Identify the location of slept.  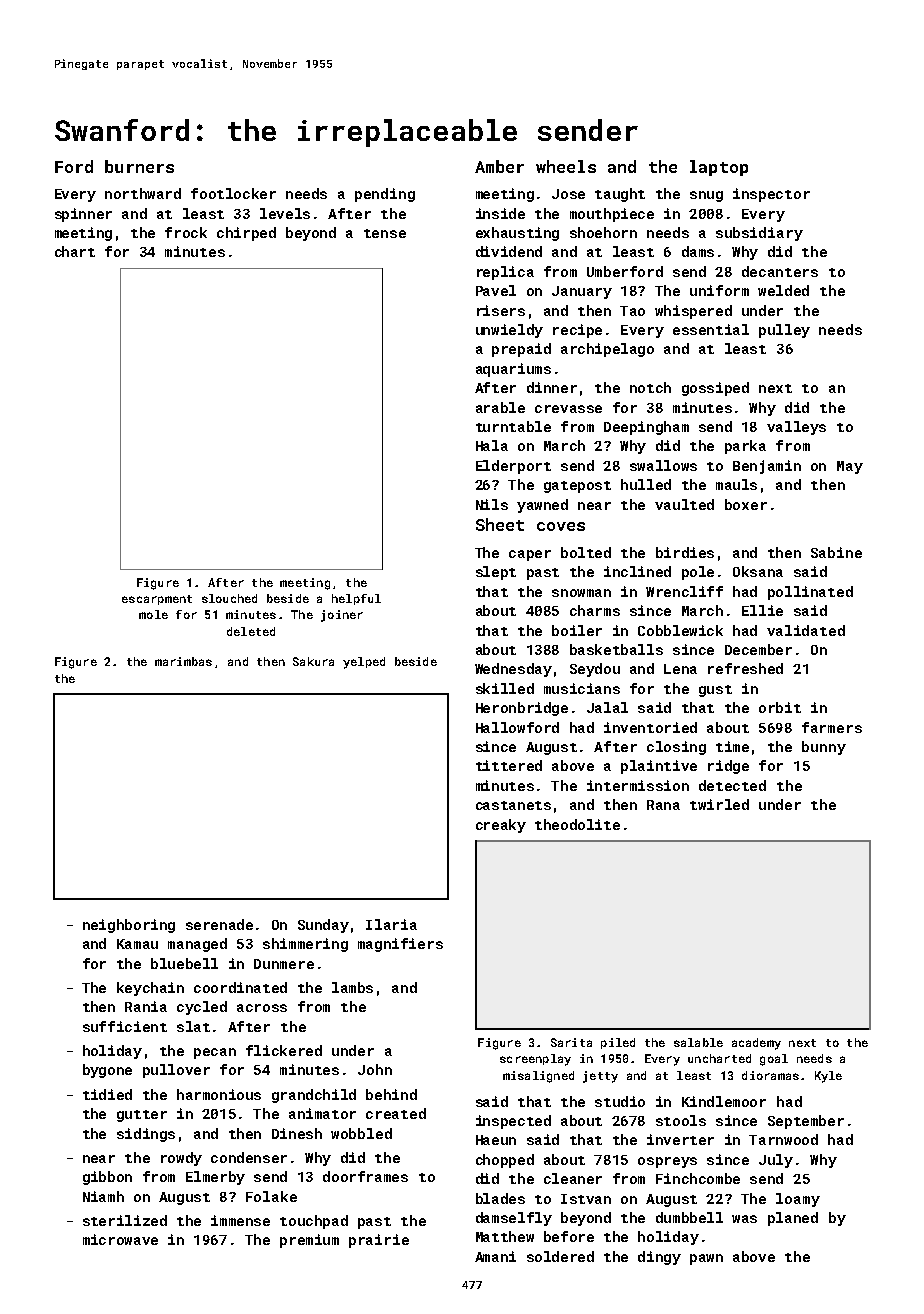
(496, 573).
